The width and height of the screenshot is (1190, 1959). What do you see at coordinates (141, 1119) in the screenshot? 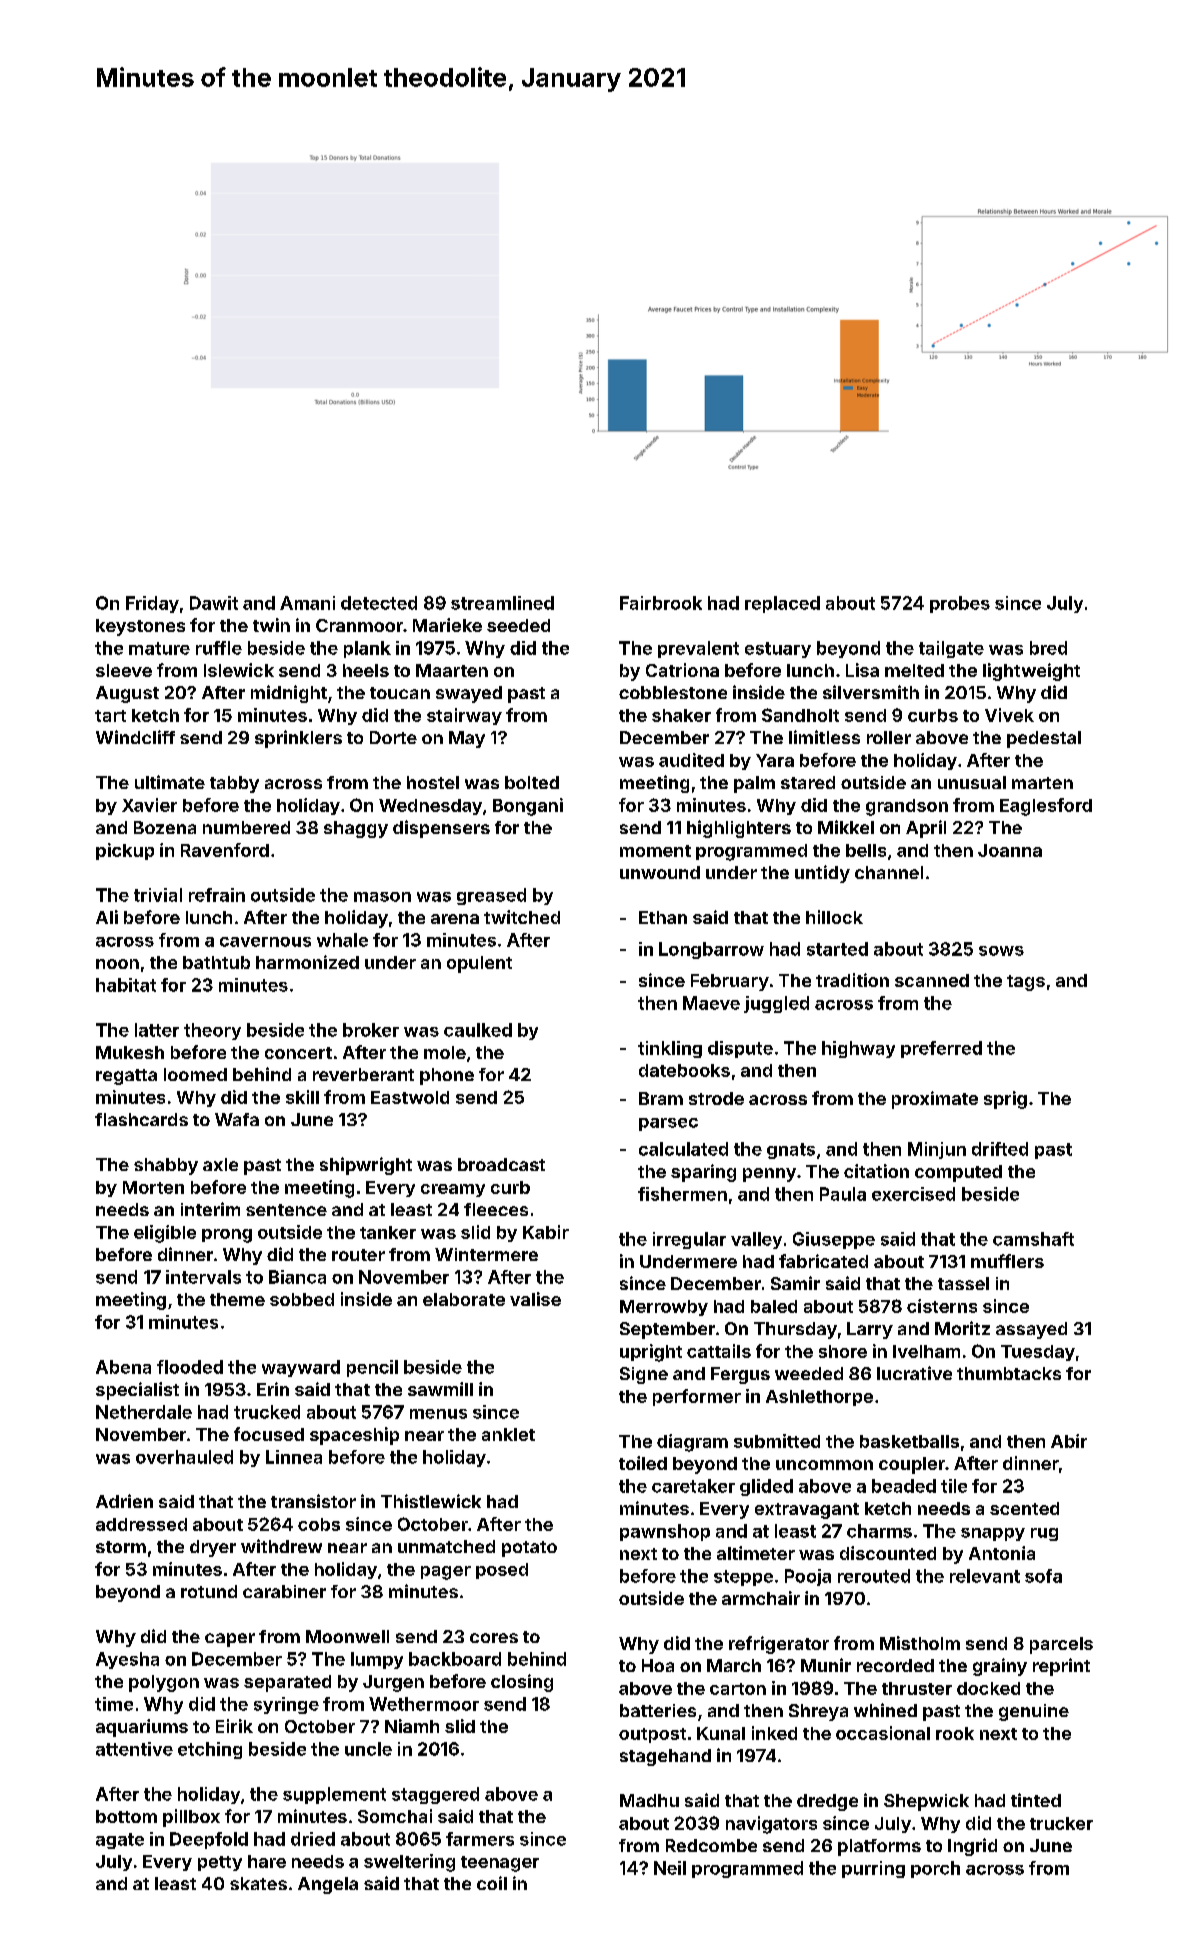
I see `flashcards` at bounding box center [141, 1119].
